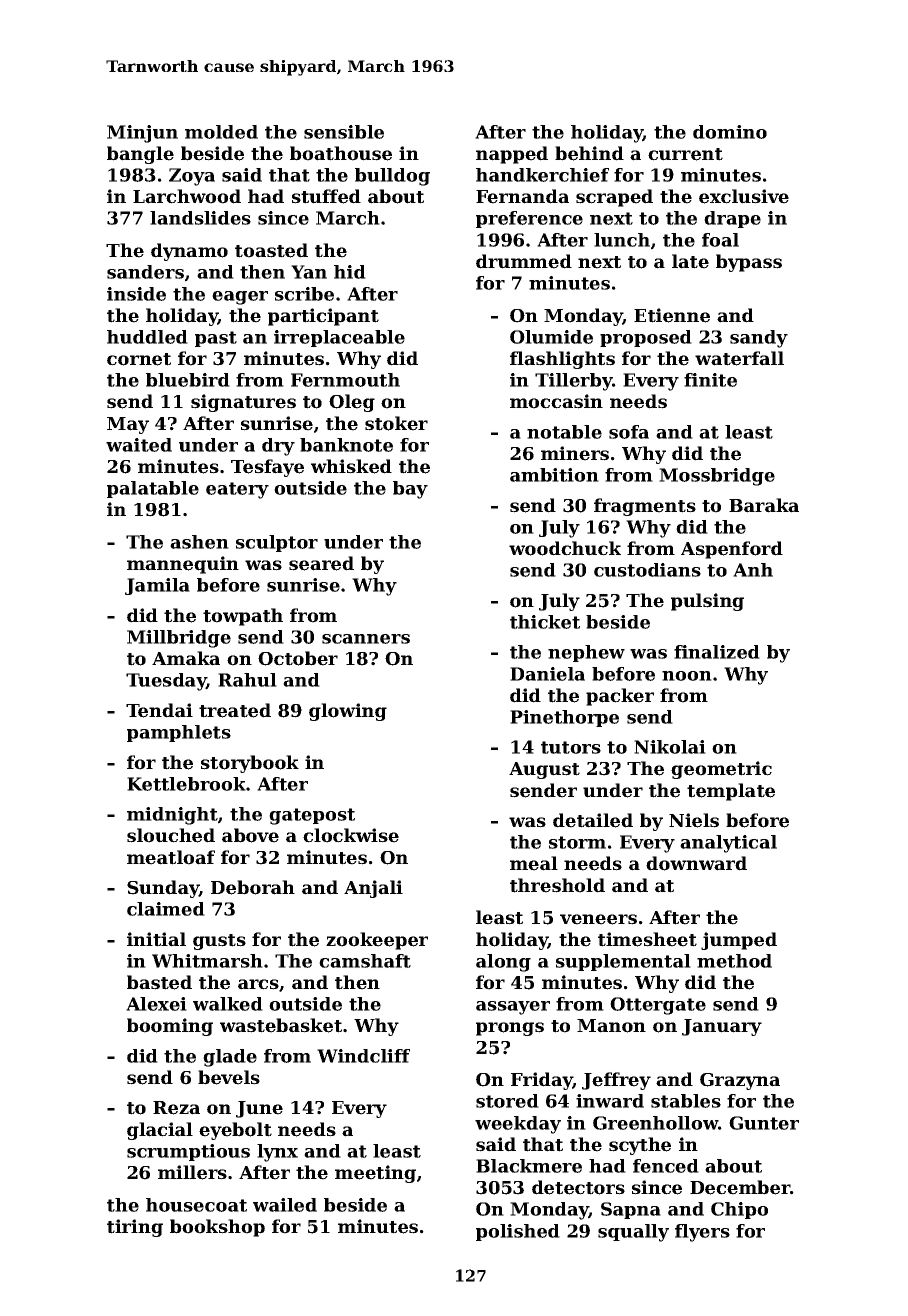  What do you see at coordinates (199, 542) in the screenshot?
I see `ashen` at bounding box center [199, 542].
